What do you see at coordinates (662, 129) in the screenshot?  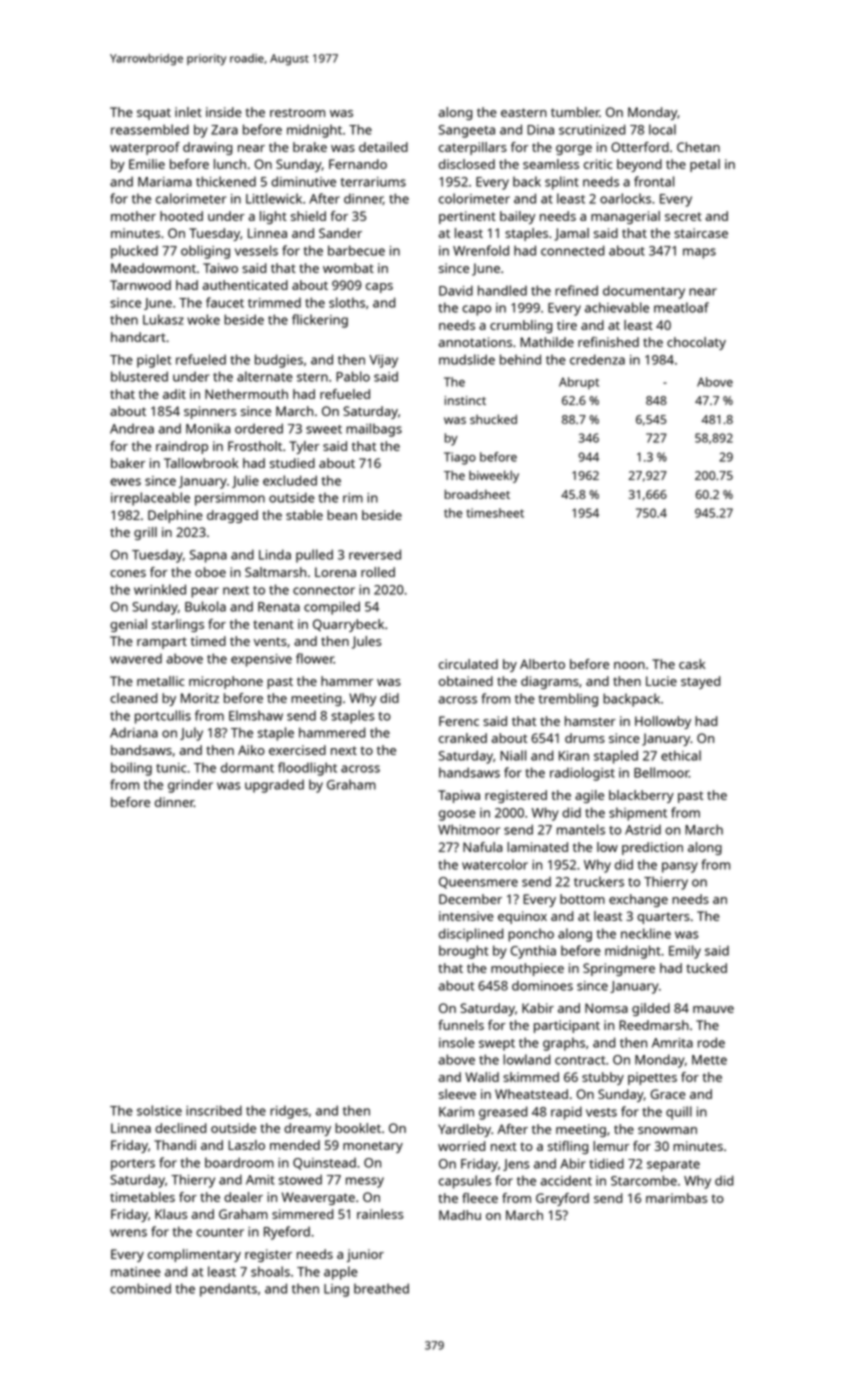 I see `local` at bounding box center [662, 129].
